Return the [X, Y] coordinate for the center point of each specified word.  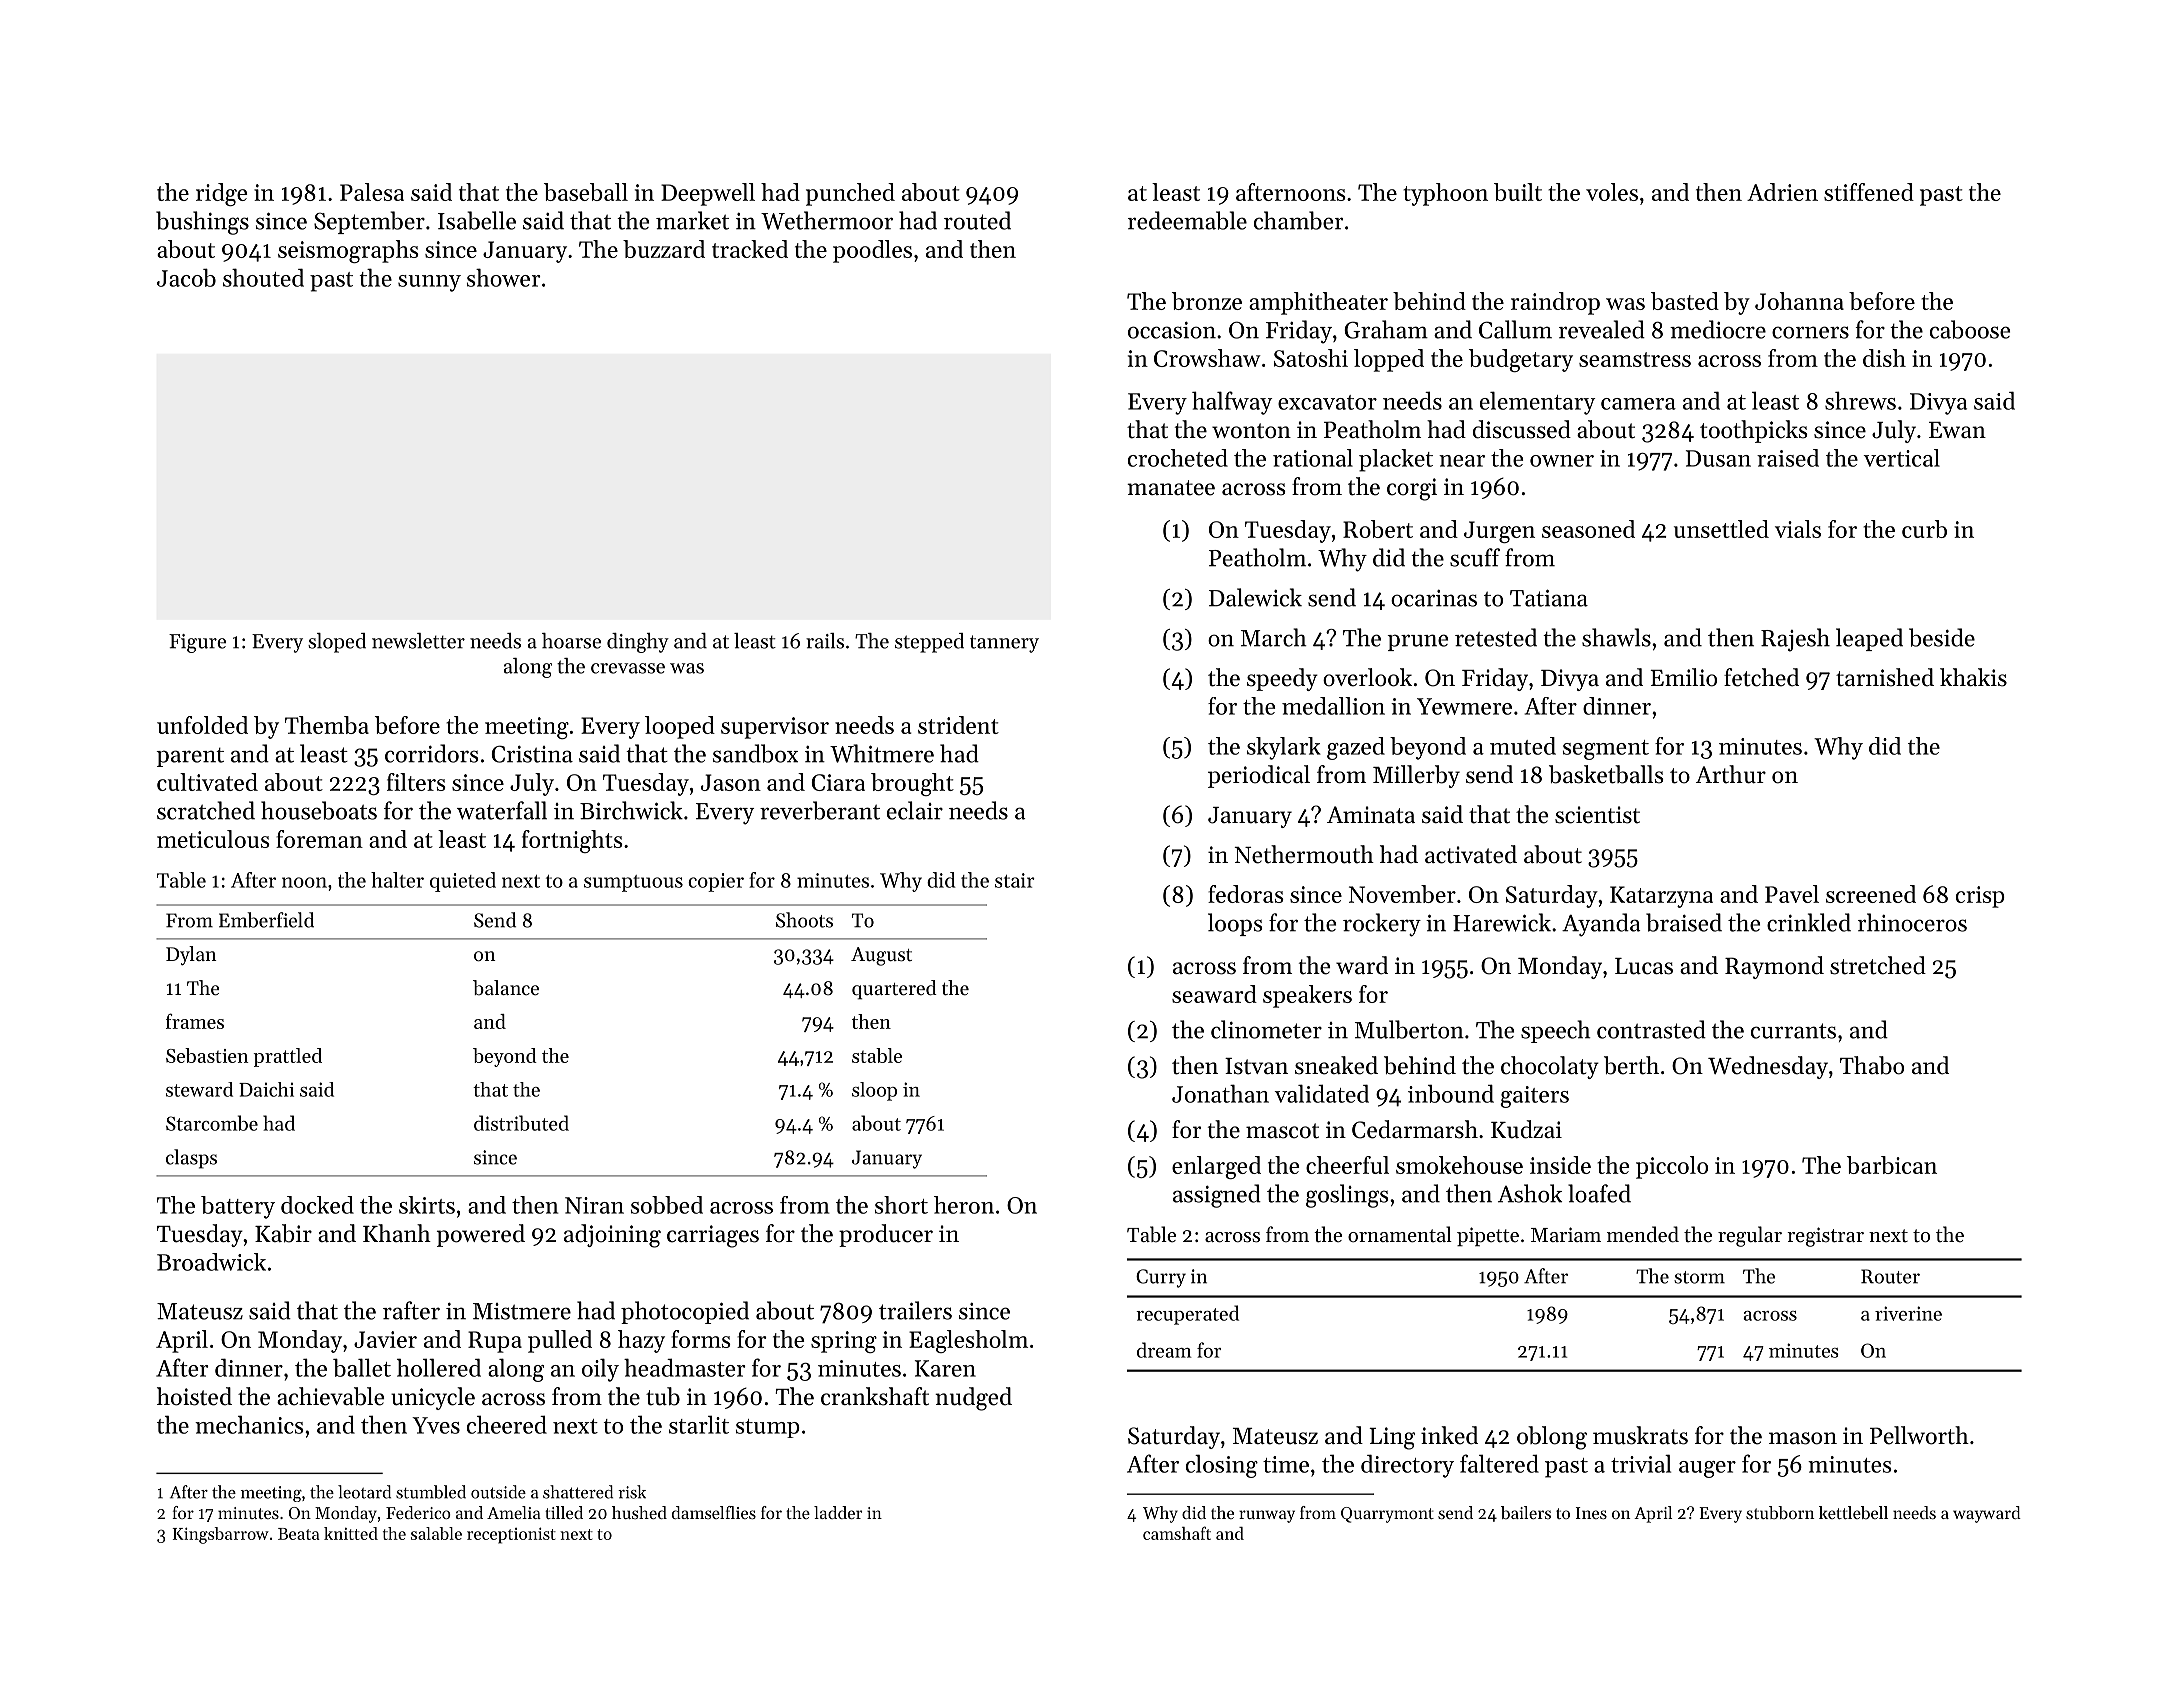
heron [964, 1205]
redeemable [1187, 220]
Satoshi [1311, 358]
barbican [1892, 1165]
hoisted [194, 1396]
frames [195, 1021]
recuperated [1187, 1315]
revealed [1602, 329]
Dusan [1718, 458]
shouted [263, 277]
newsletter [418, 641]
